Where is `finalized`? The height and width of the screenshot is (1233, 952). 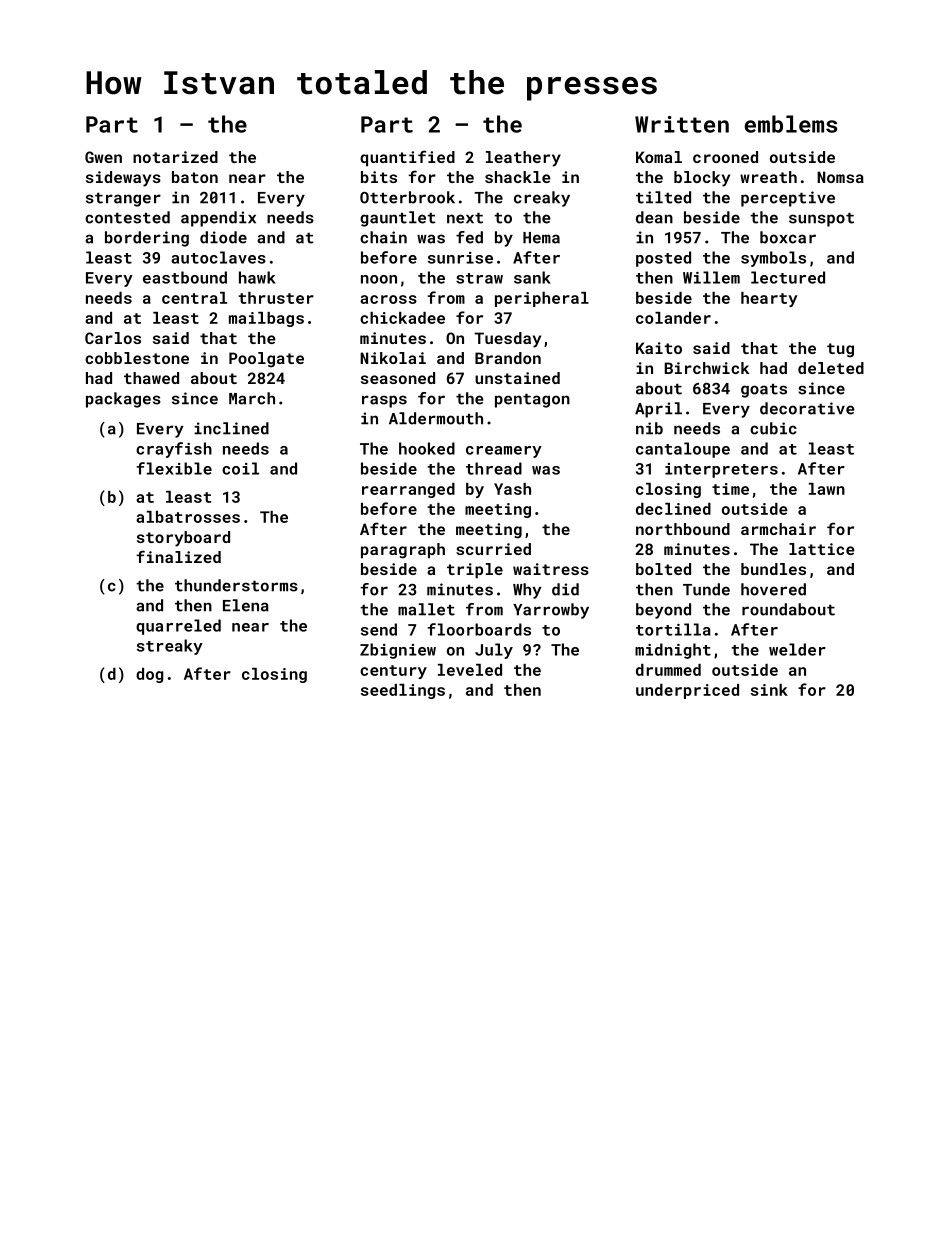
finalized is located at coordinates (178, 556).
